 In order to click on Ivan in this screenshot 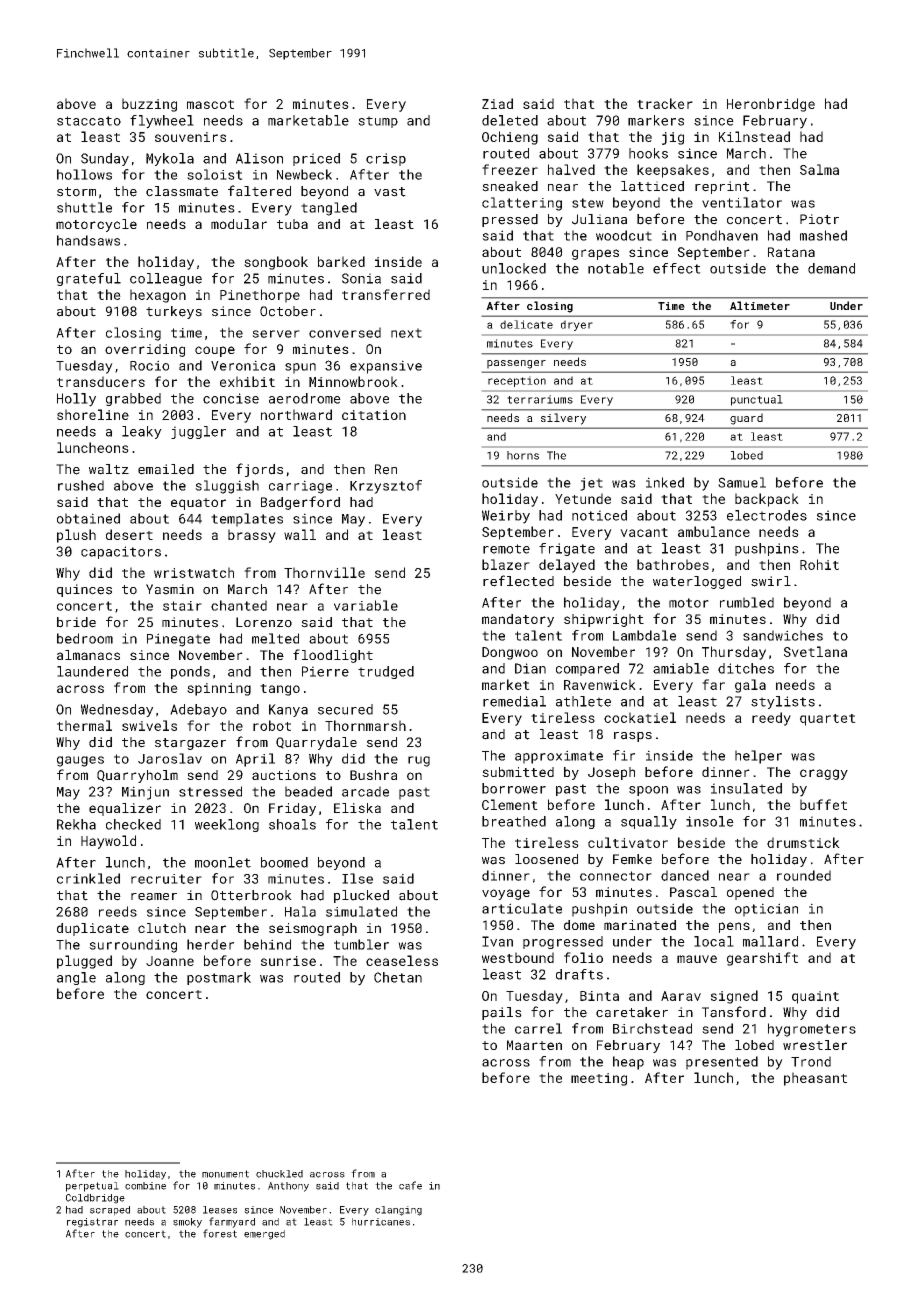, I will do `click(497, 941)`.
